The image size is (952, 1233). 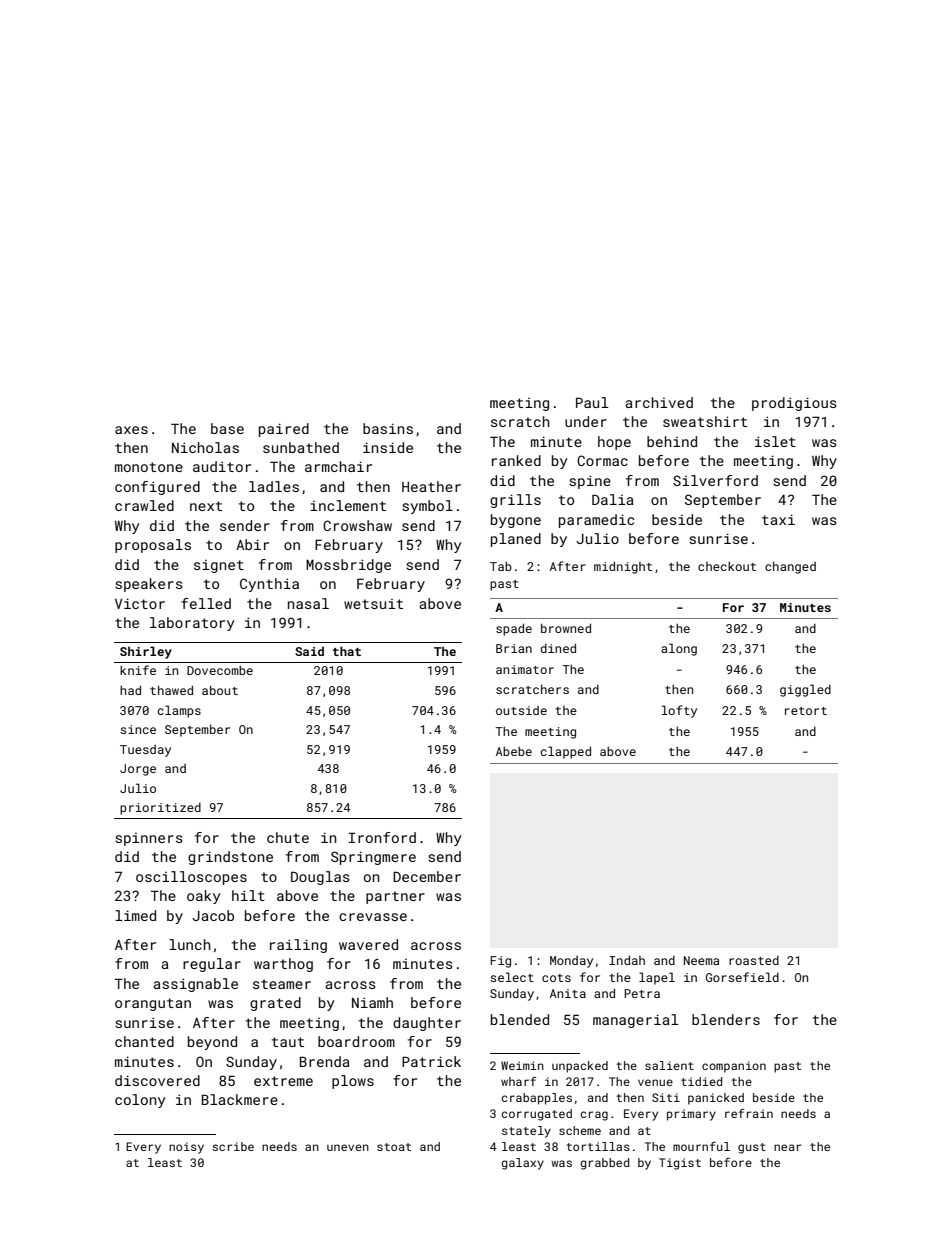 What do you see at coordinates (431, 1061) in the screenshot?
I see `Patrick` at bounding box center [431, 1061].
